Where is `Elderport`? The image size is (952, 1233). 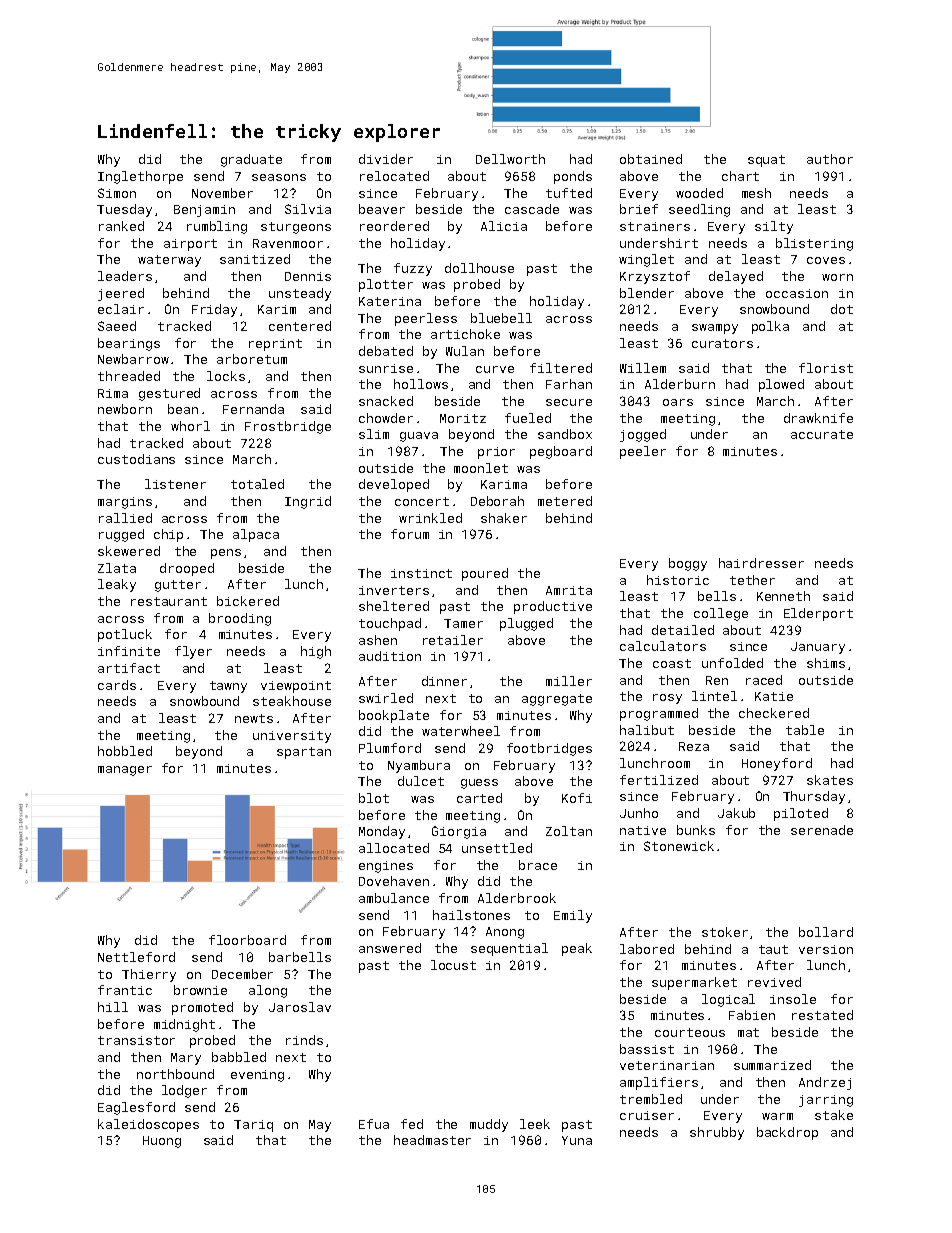 Elderport is located at coordinates (818, 614).
